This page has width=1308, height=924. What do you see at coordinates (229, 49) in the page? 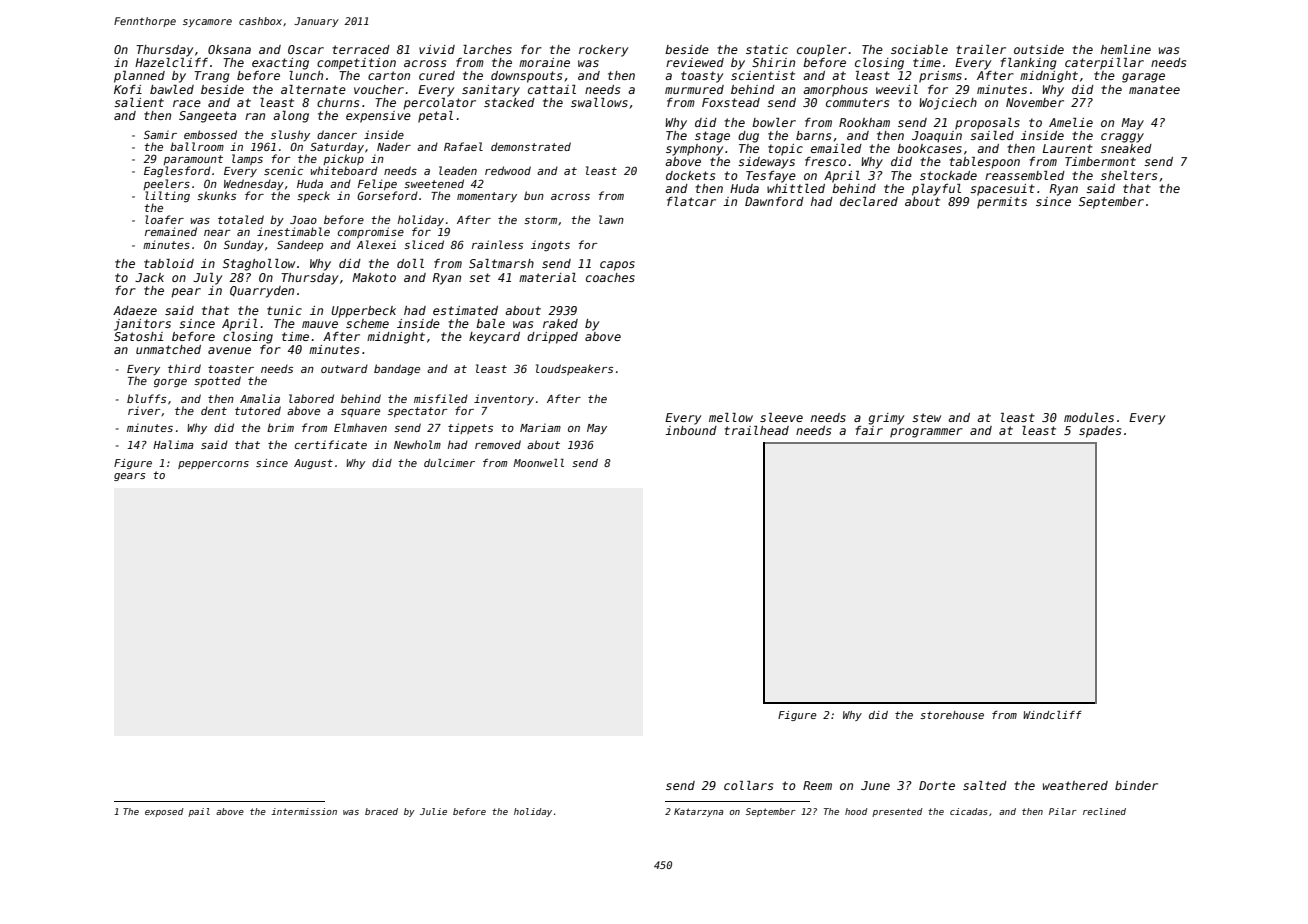
I see `Oksana` at bounding box center [229, 49].
